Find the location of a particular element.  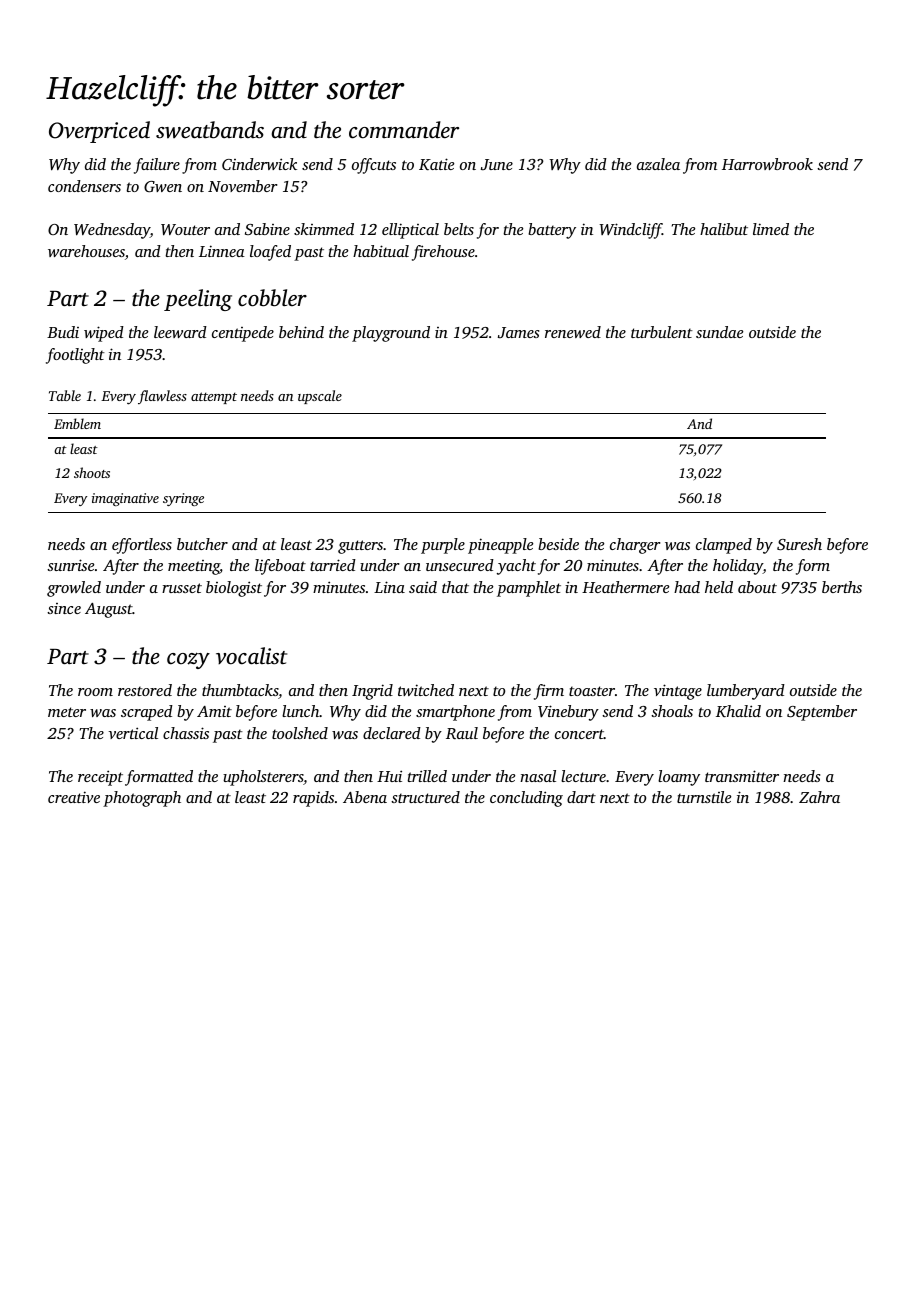

Suresh is located at coordinates (799, 544).
